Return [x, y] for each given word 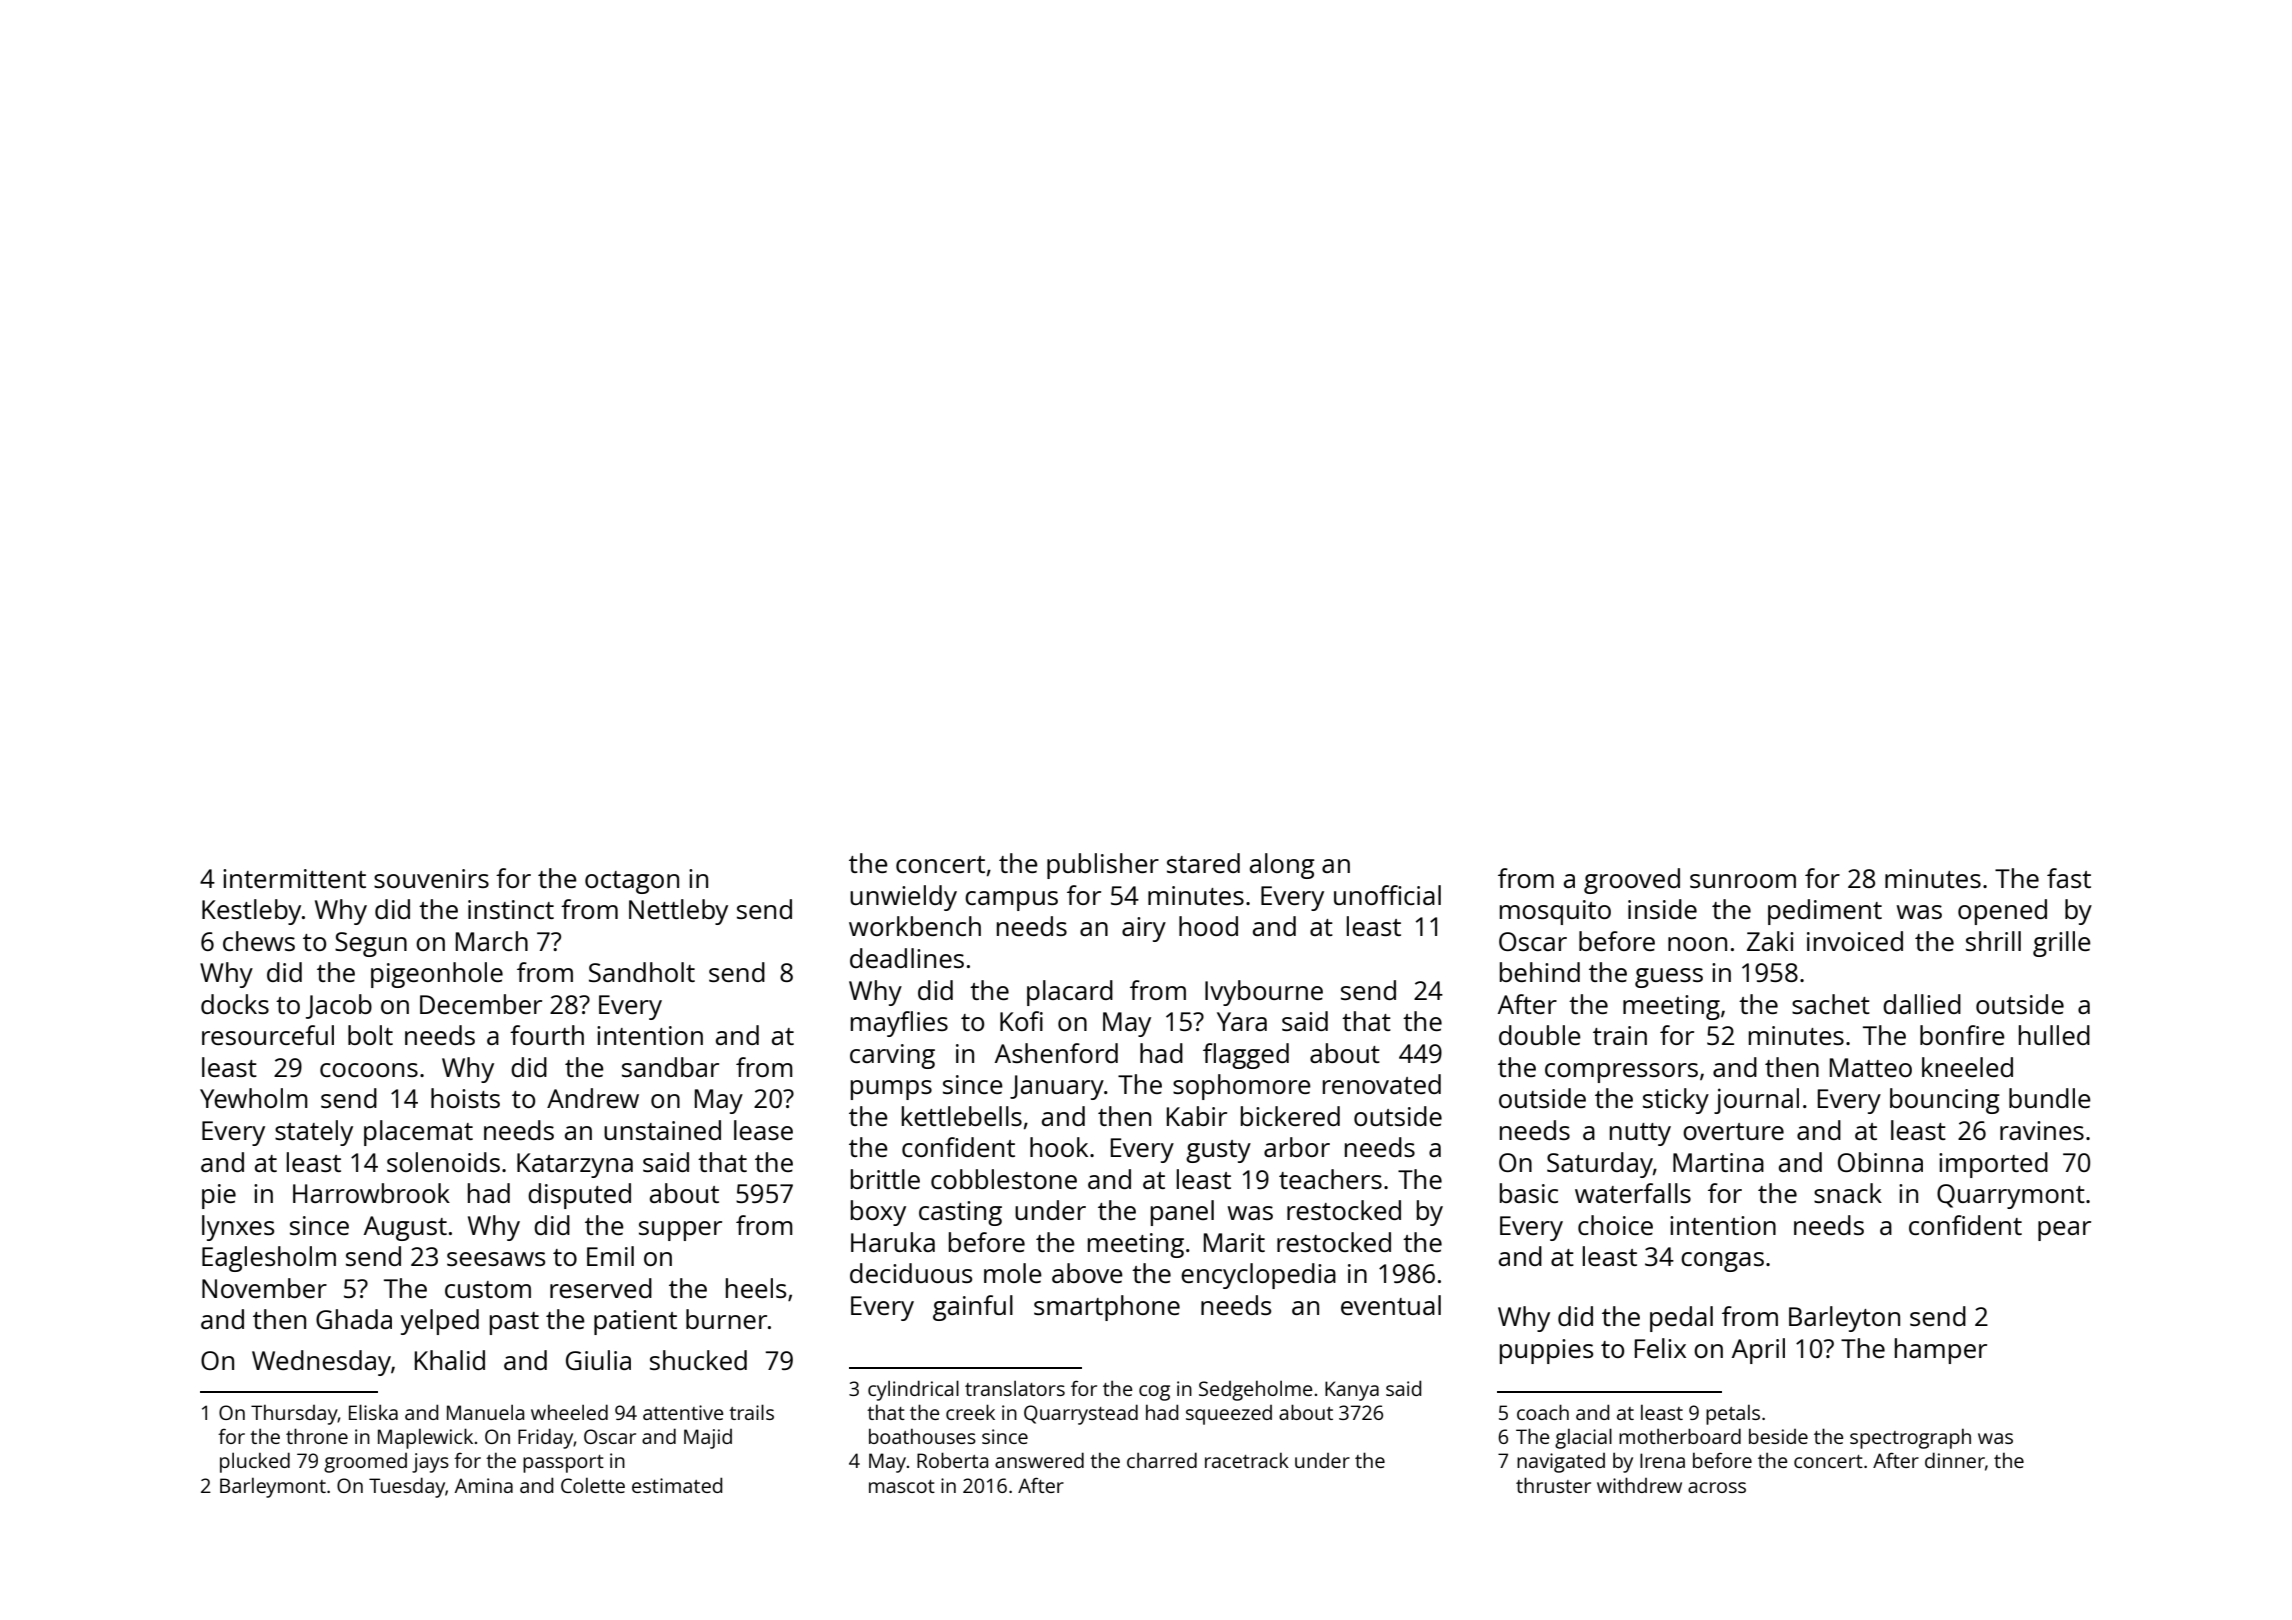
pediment [1825, 912]
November [264, 1288]
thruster [1553, 1485]
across [1717, 1487]
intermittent [294, 878]
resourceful [268, 1035]
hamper [1941, 1351]
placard [1070, 993]
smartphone [1107, 1308]
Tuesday [407, 1487]
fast [2069, 878]
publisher [1103, 866]
